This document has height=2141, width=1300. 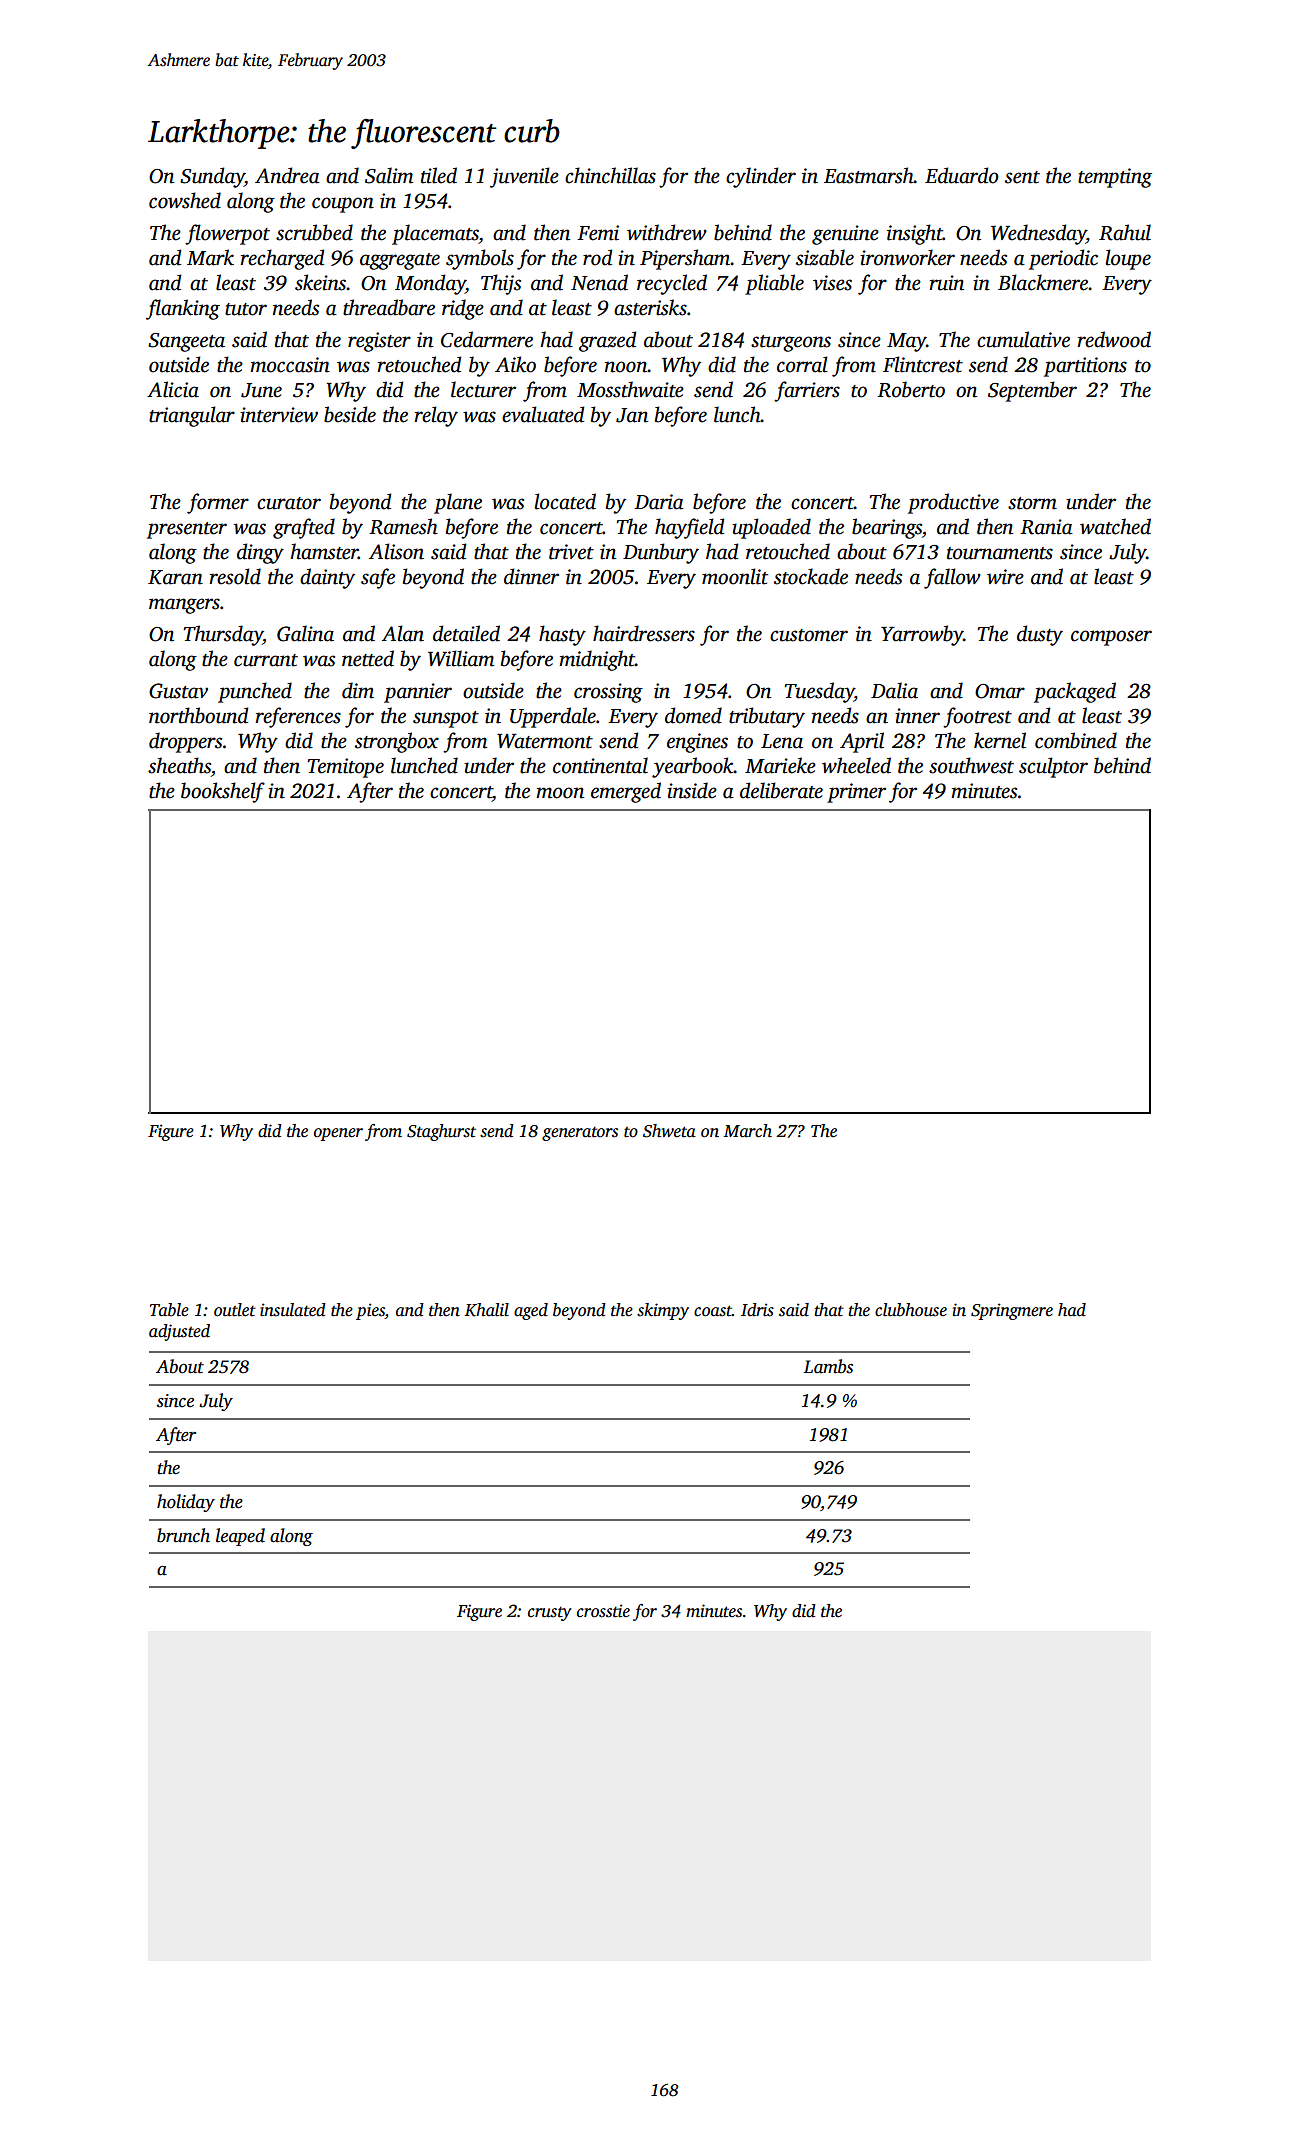 I want to click on sheaths, so click(x=179, y=765).
